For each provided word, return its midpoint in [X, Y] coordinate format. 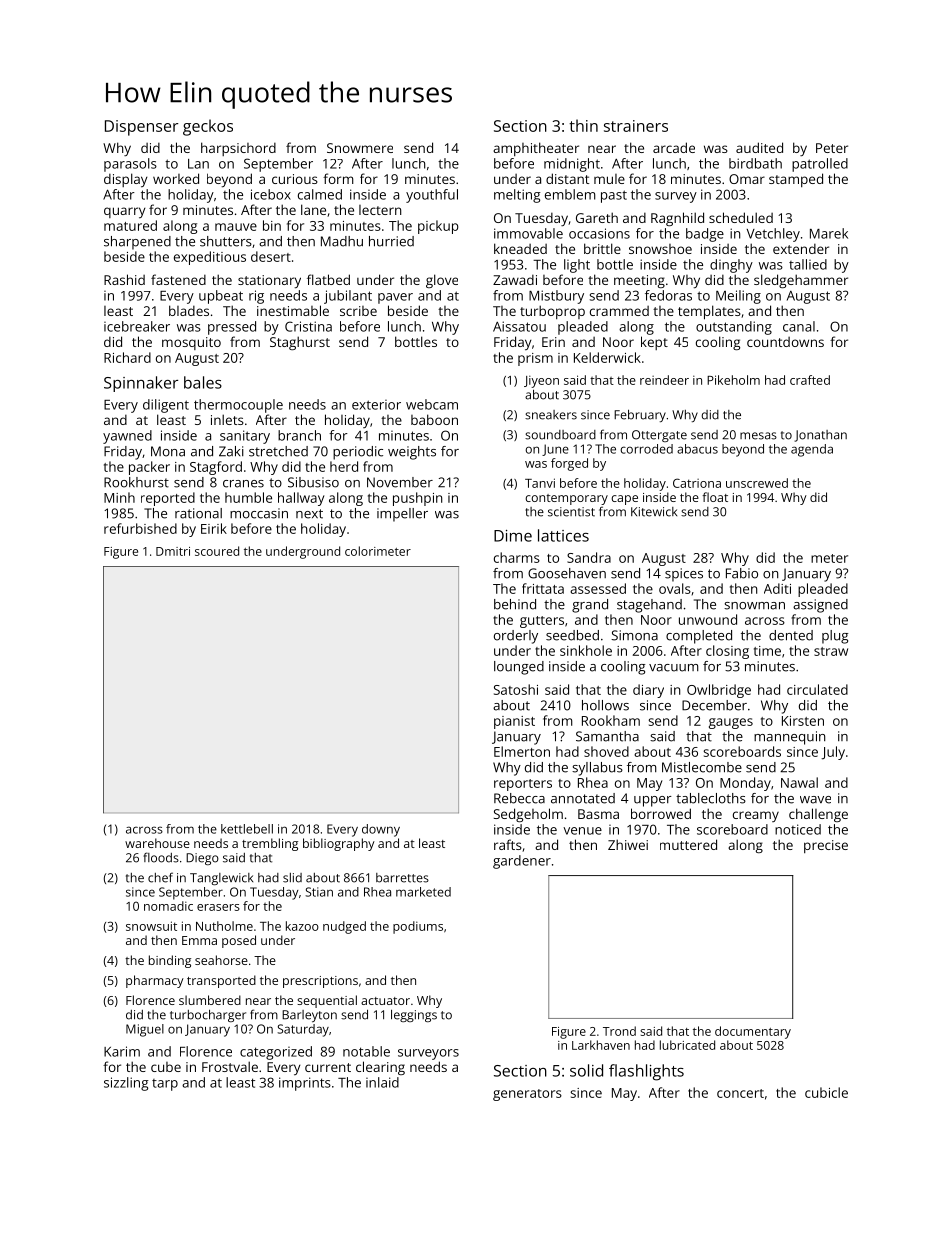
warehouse [157, 843]
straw [831, 651]
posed [239, 941]
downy [381, 830]
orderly [516, 637]
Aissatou [519, 326]
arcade [674, 147]
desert [271, 256]
